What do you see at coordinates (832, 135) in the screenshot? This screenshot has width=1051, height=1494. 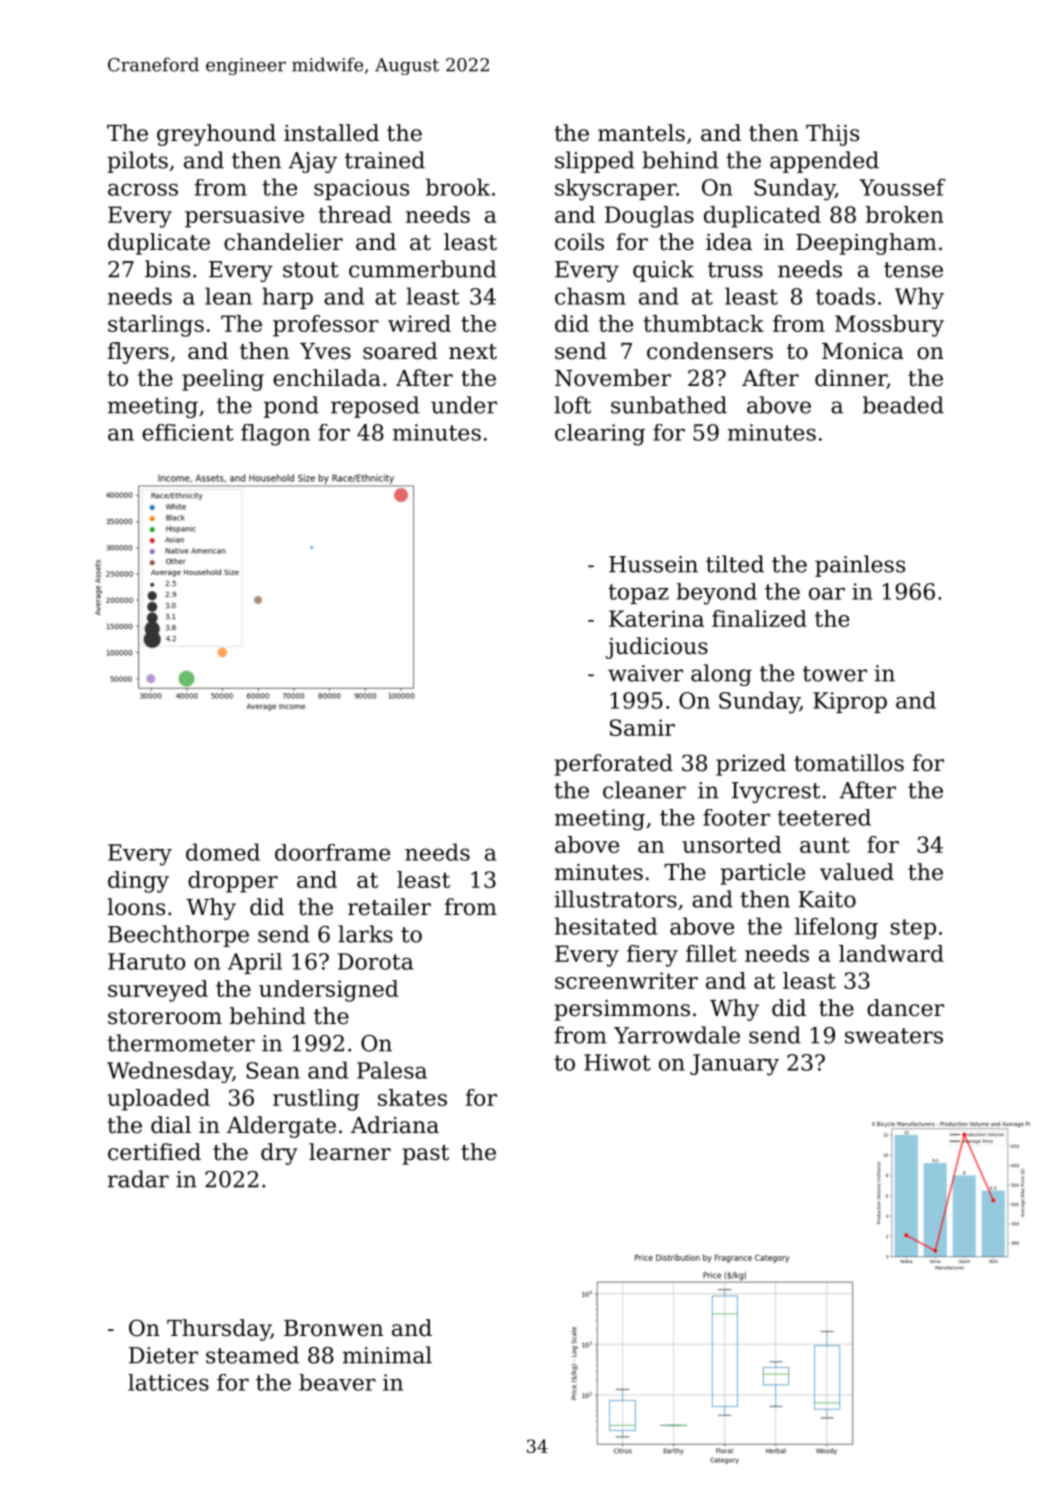 I see `Thijs` at bounding box center [832, 135].
